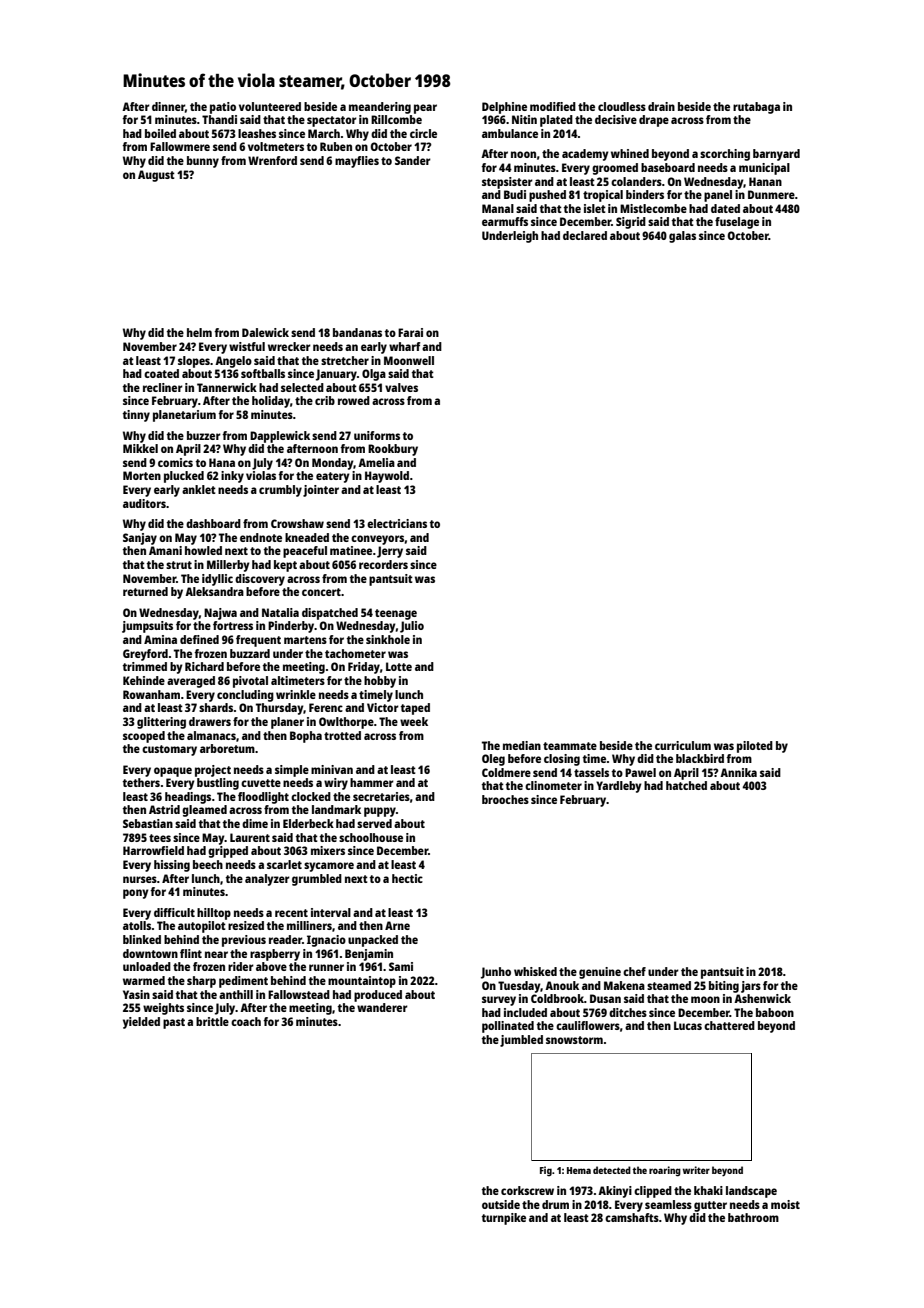 Image resolution: width=924 pixels, height=1308 pixels. What do you see at coordinates (168, 106) in the screenshot?
I see `dinner` at bounding box center [168, 106].
